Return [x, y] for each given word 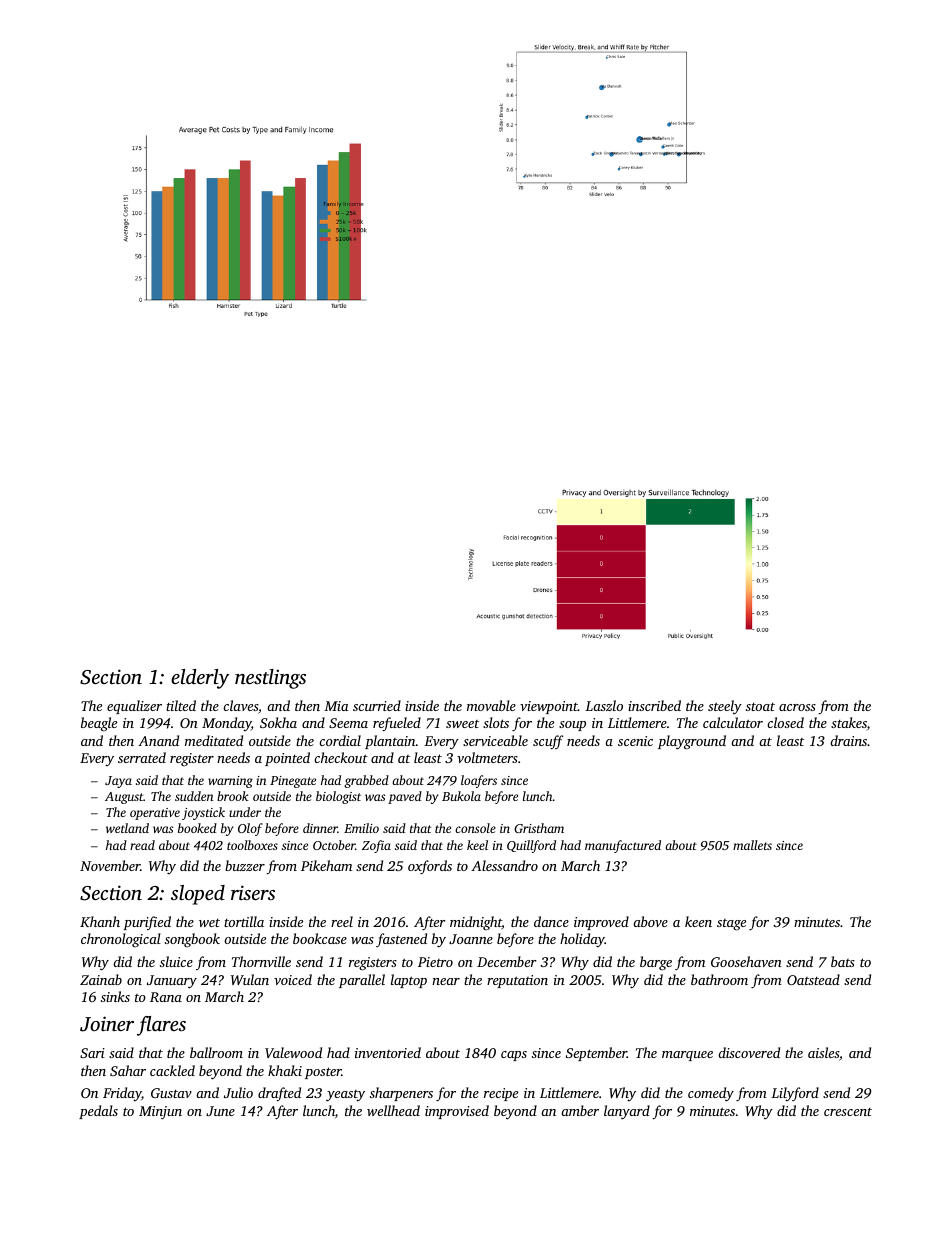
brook [233, 796]
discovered [749, 1052]
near [446, 981]
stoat [760, 707]
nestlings [270, 679]
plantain [390, 742]
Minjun [160, 1112]
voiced [293, 979]
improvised [457, 1112]
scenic [635, 741]
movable [491, 705]
